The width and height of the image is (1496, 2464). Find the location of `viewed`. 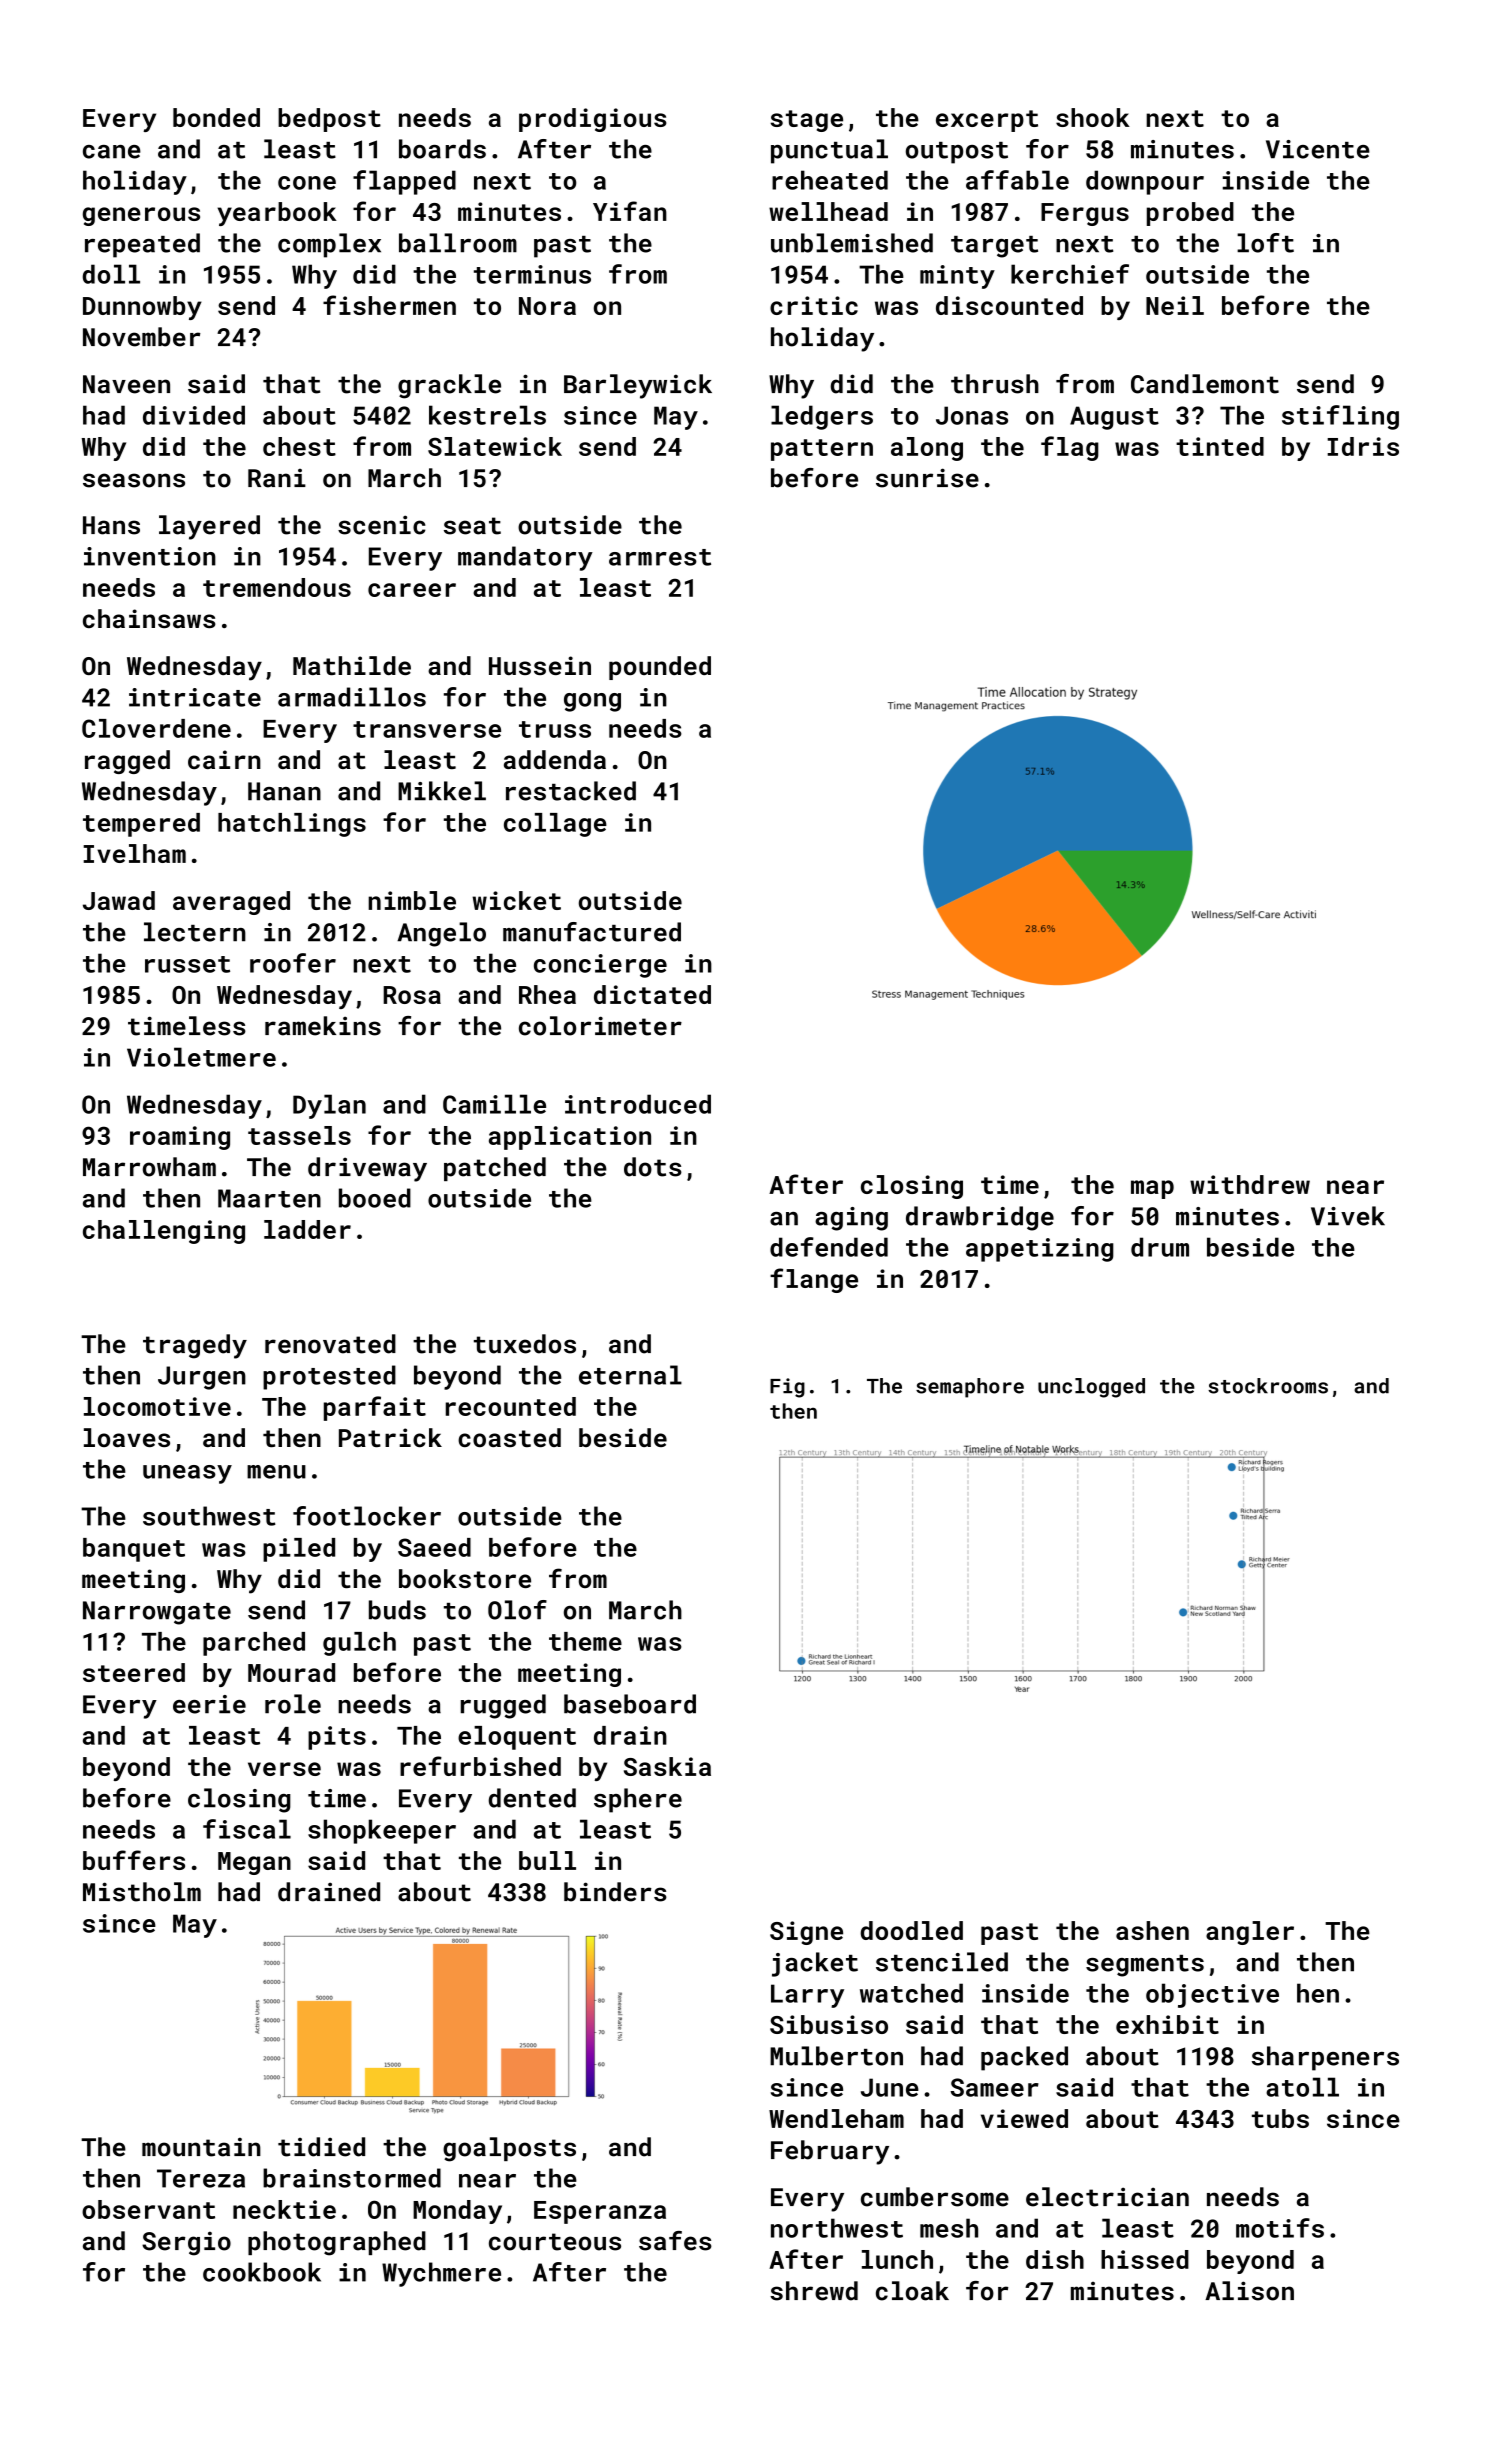

viewed is located at coordinates (1024, 2118).
